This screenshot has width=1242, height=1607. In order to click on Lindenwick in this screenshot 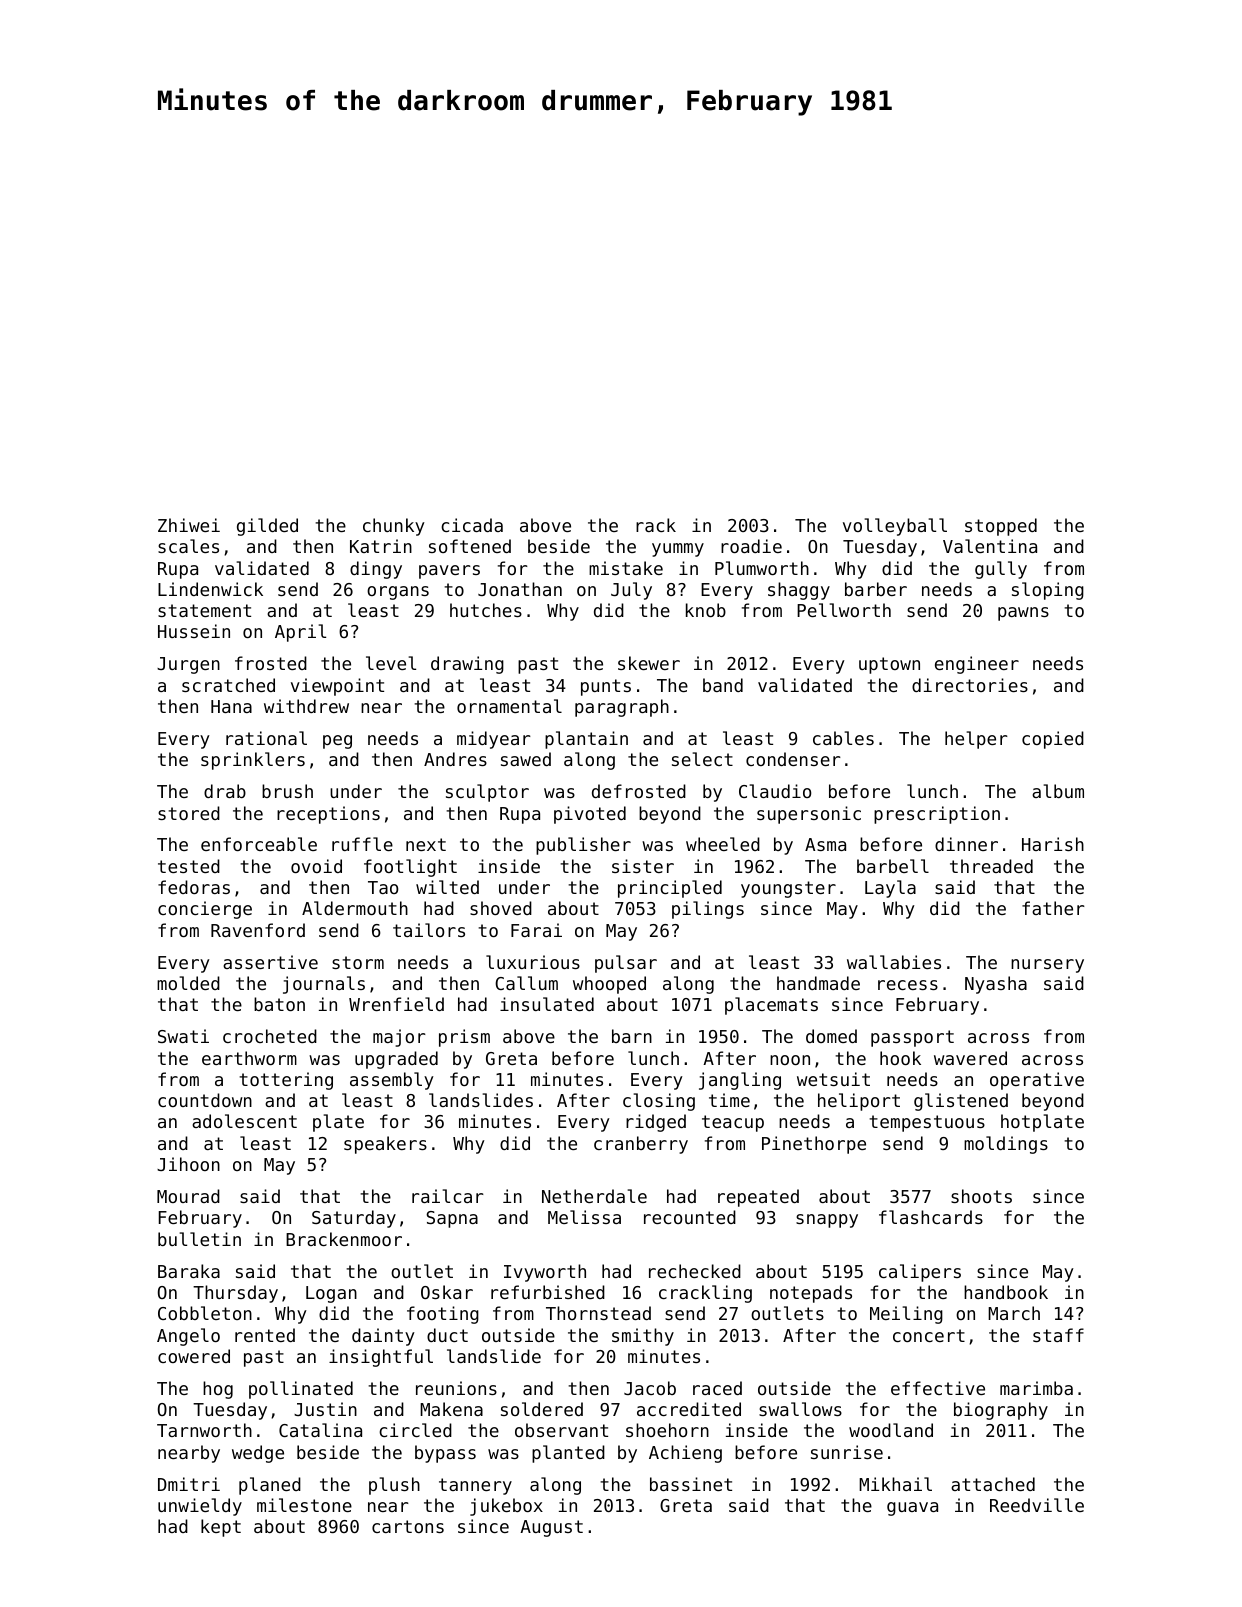, I will do `click(210, 589)`.
